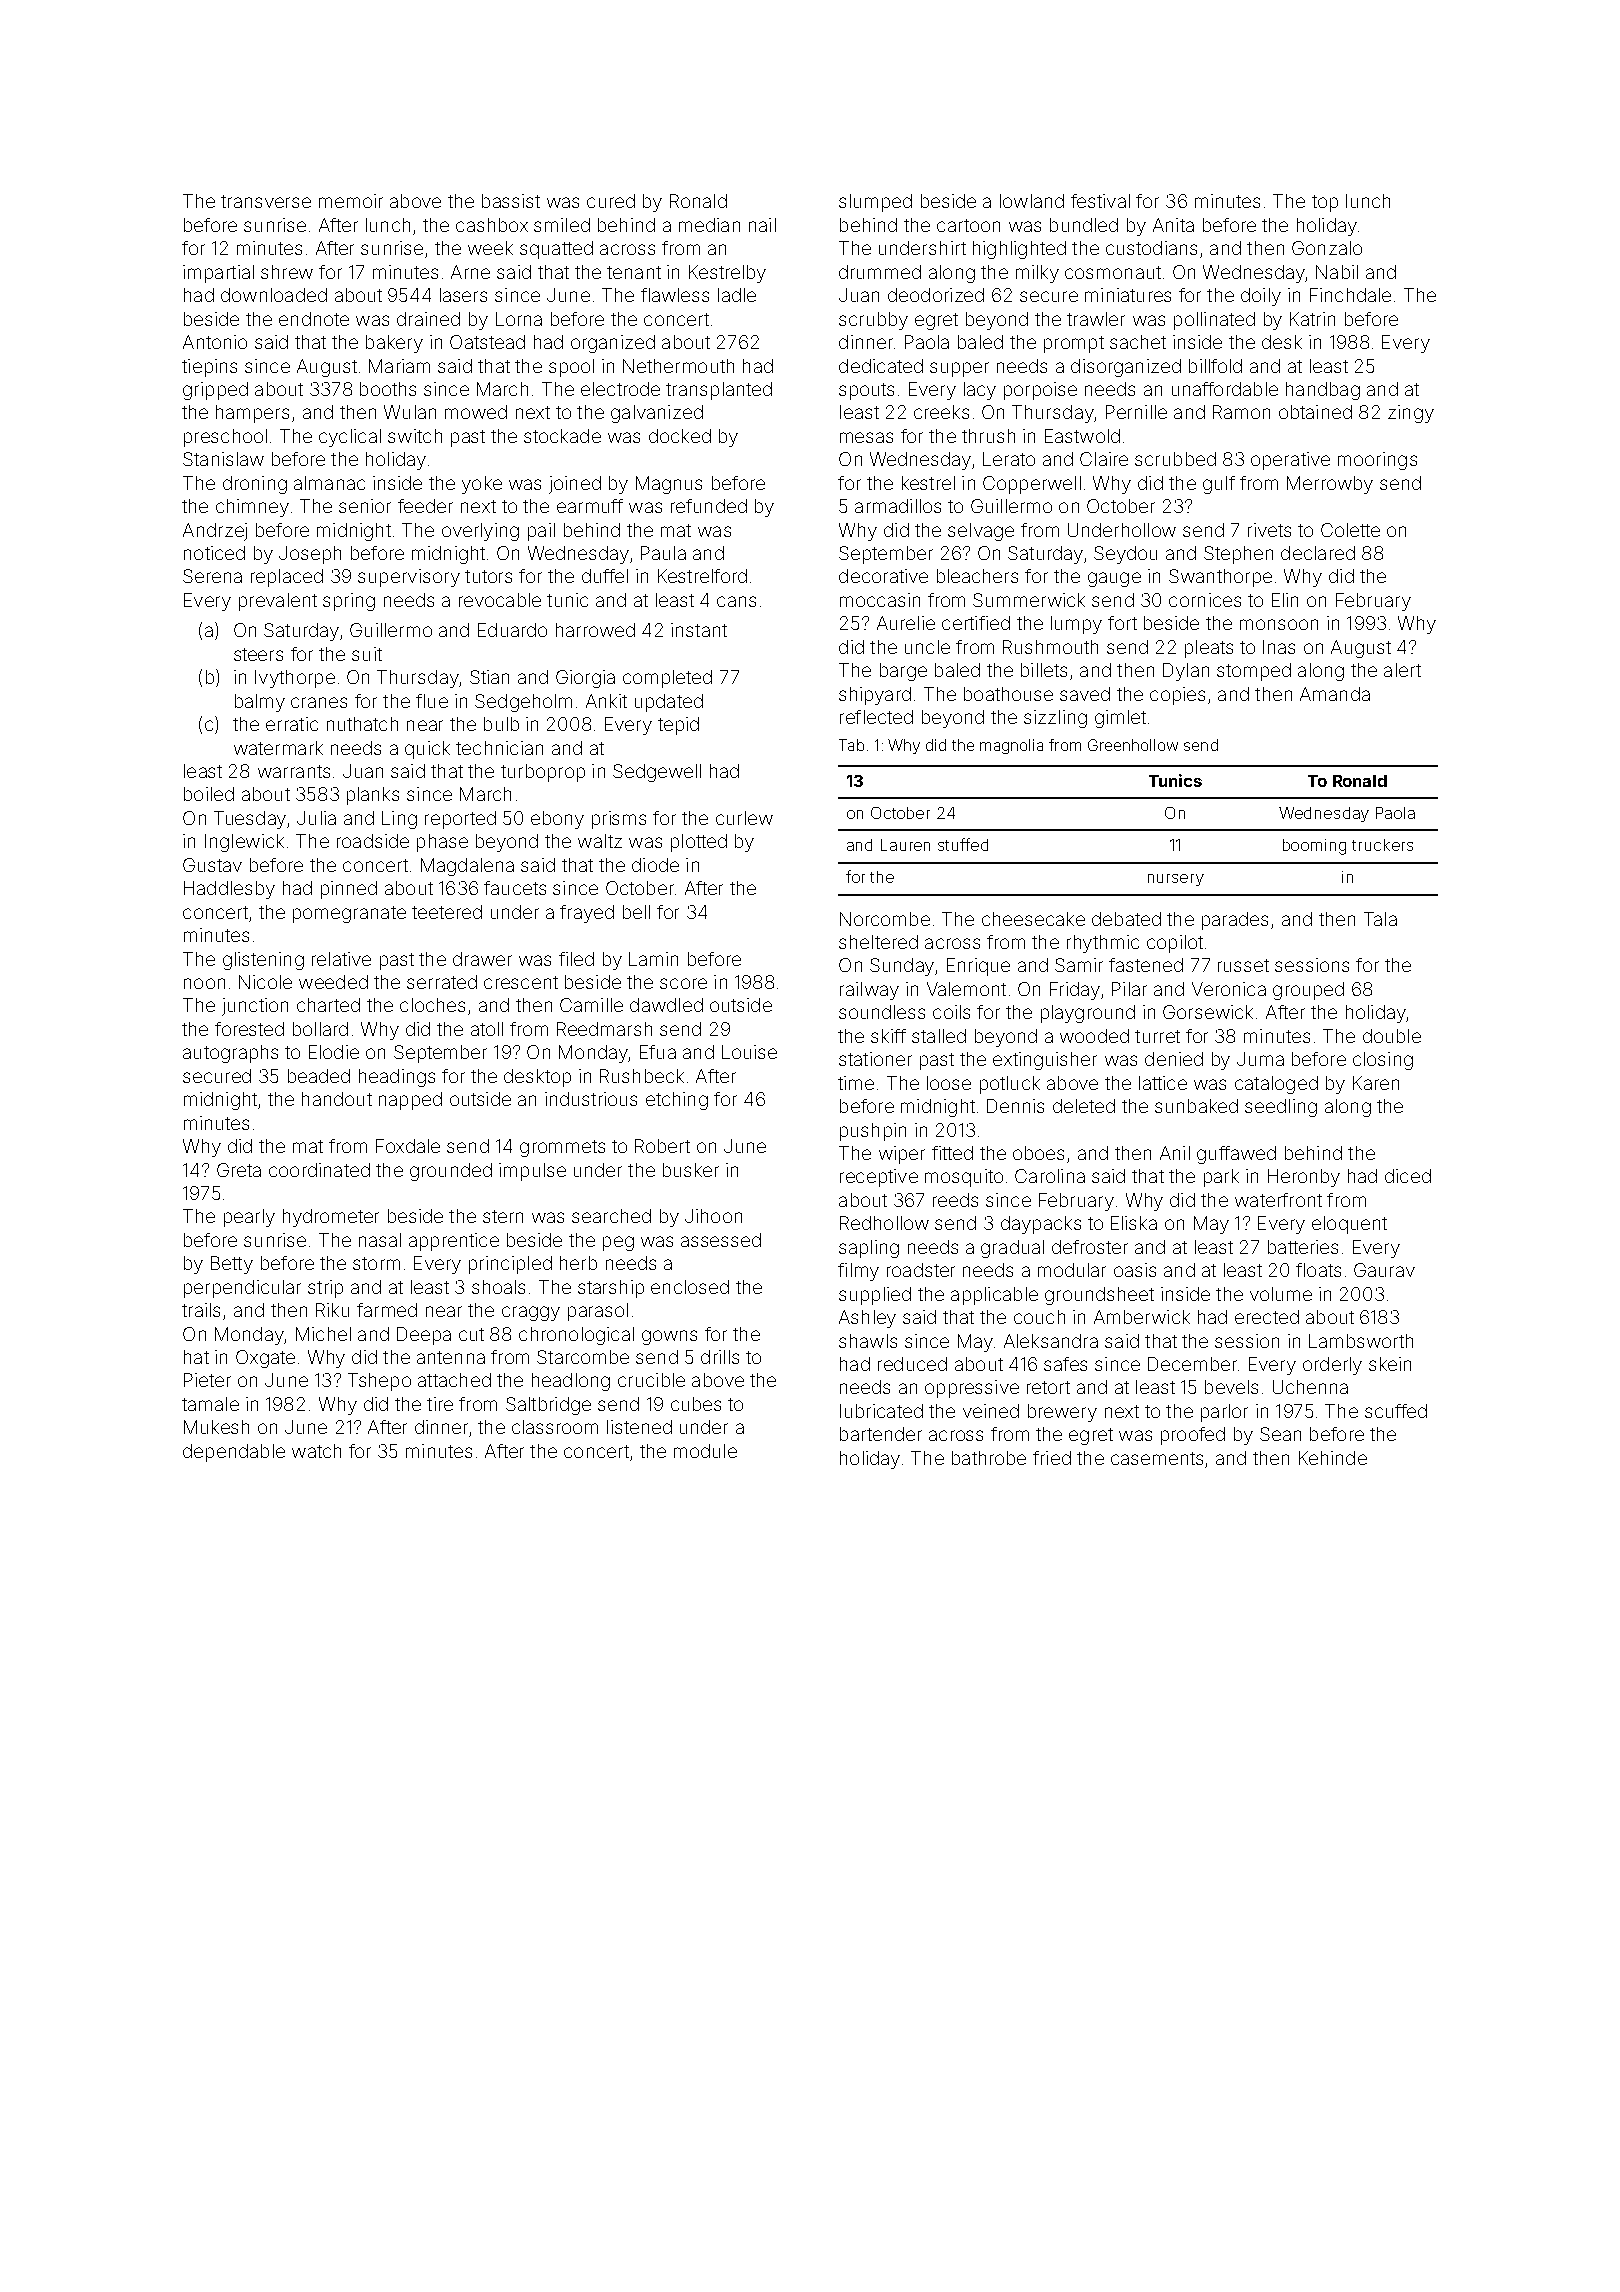  Describe the element at coordinates (210, 1404) in the image. I see `tamale` at that location.
